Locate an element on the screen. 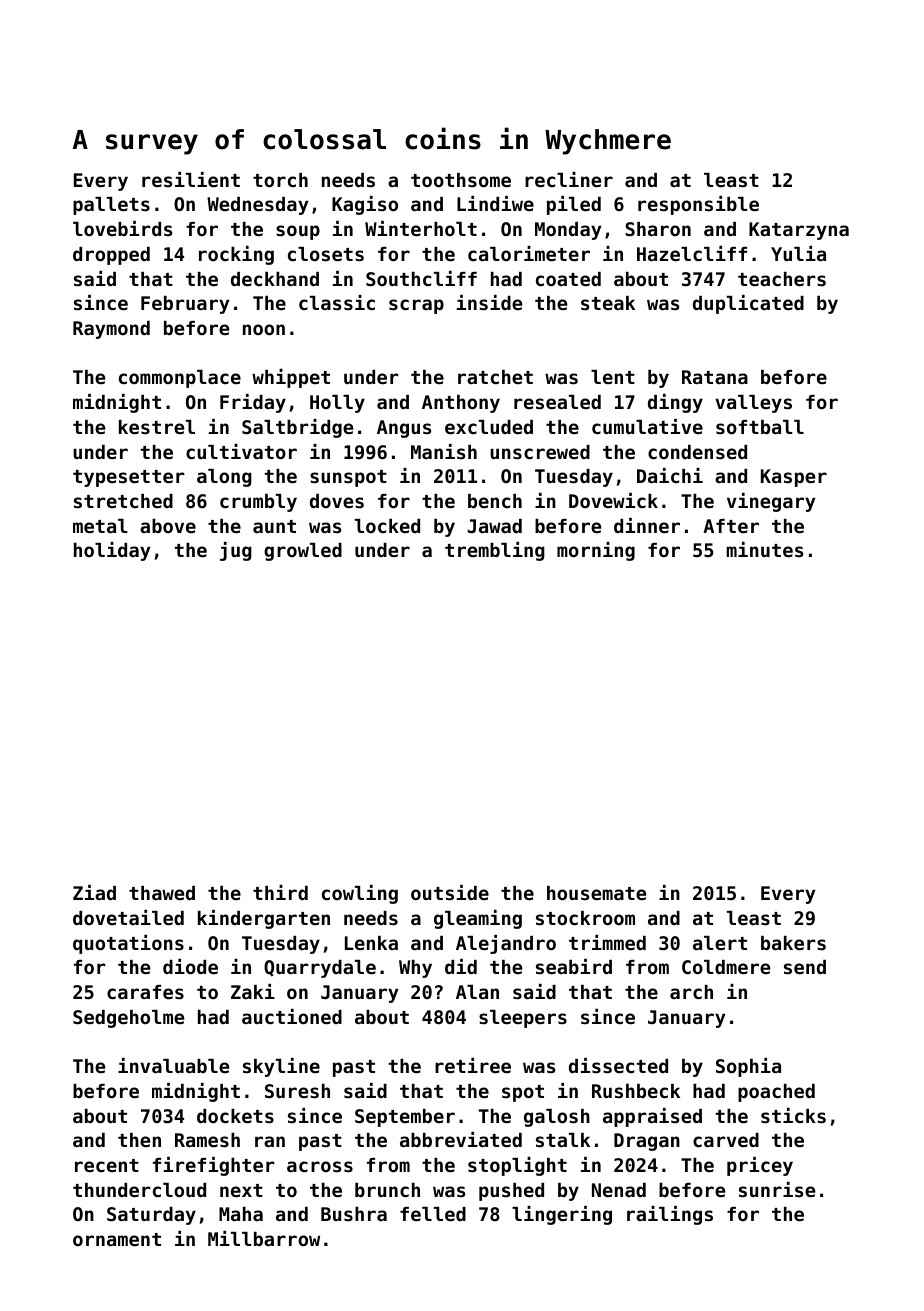  Zaki is located at coordinates (253, 991).
